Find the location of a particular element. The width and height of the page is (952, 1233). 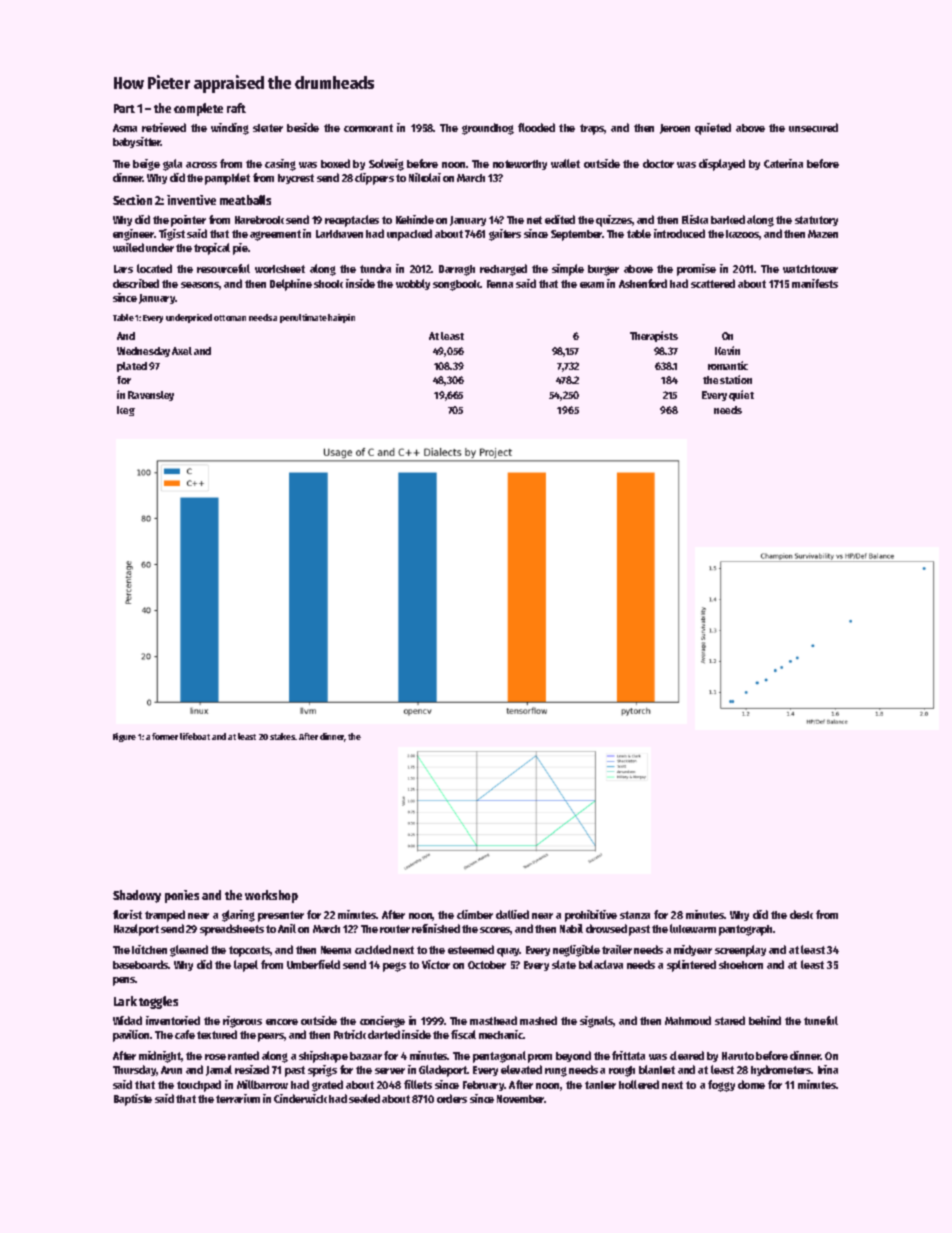

climber is located at coordinates (475, 914).
